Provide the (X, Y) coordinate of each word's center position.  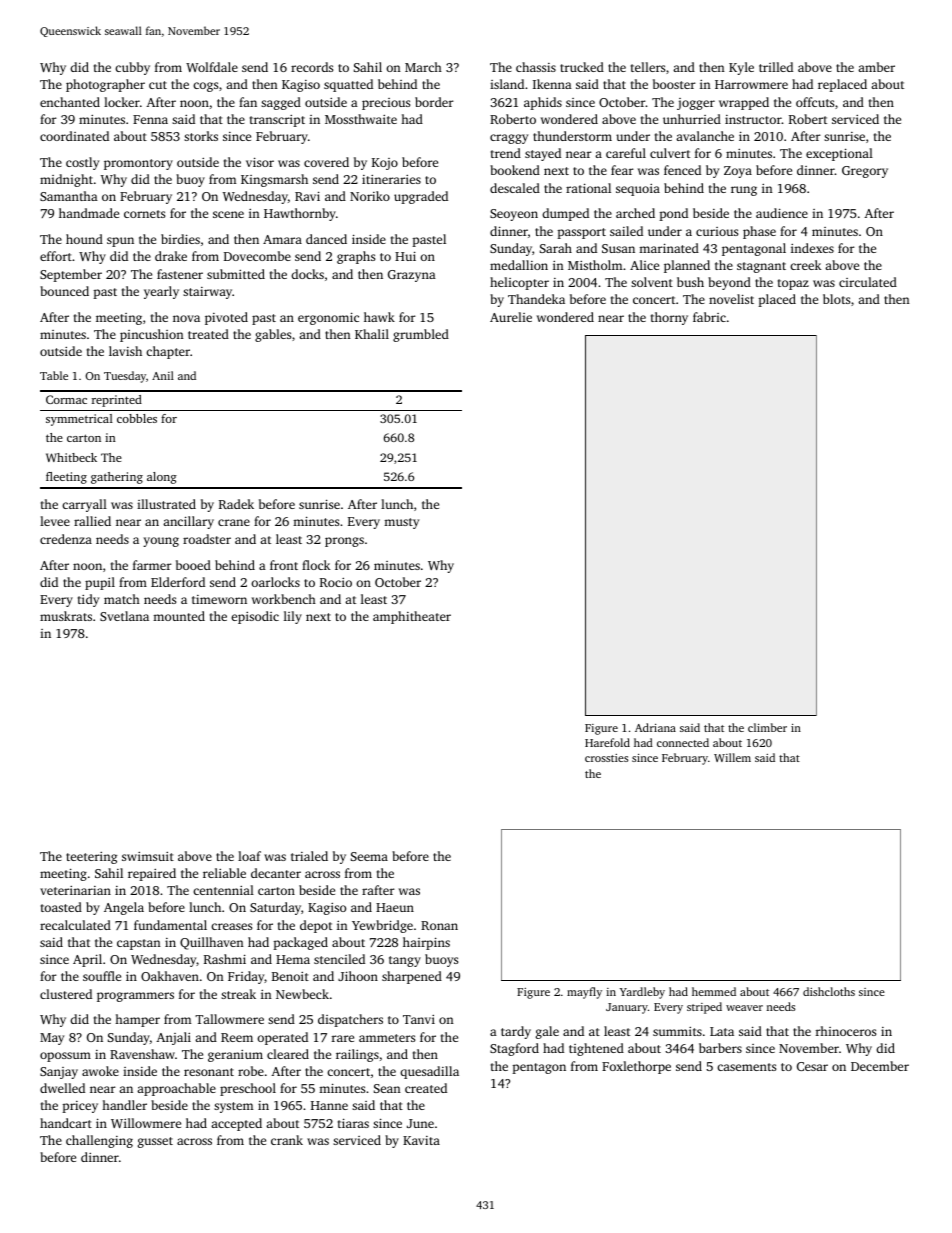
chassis (536, 67)
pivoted (226, 318)
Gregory (865, 172)
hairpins (426, 943)
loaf (249, 856)
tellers (648, 67)
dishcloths (829, 991)
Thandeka (536, 299)
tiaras (353, 1123)
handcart (66, 1123)
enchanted (70, 102)
